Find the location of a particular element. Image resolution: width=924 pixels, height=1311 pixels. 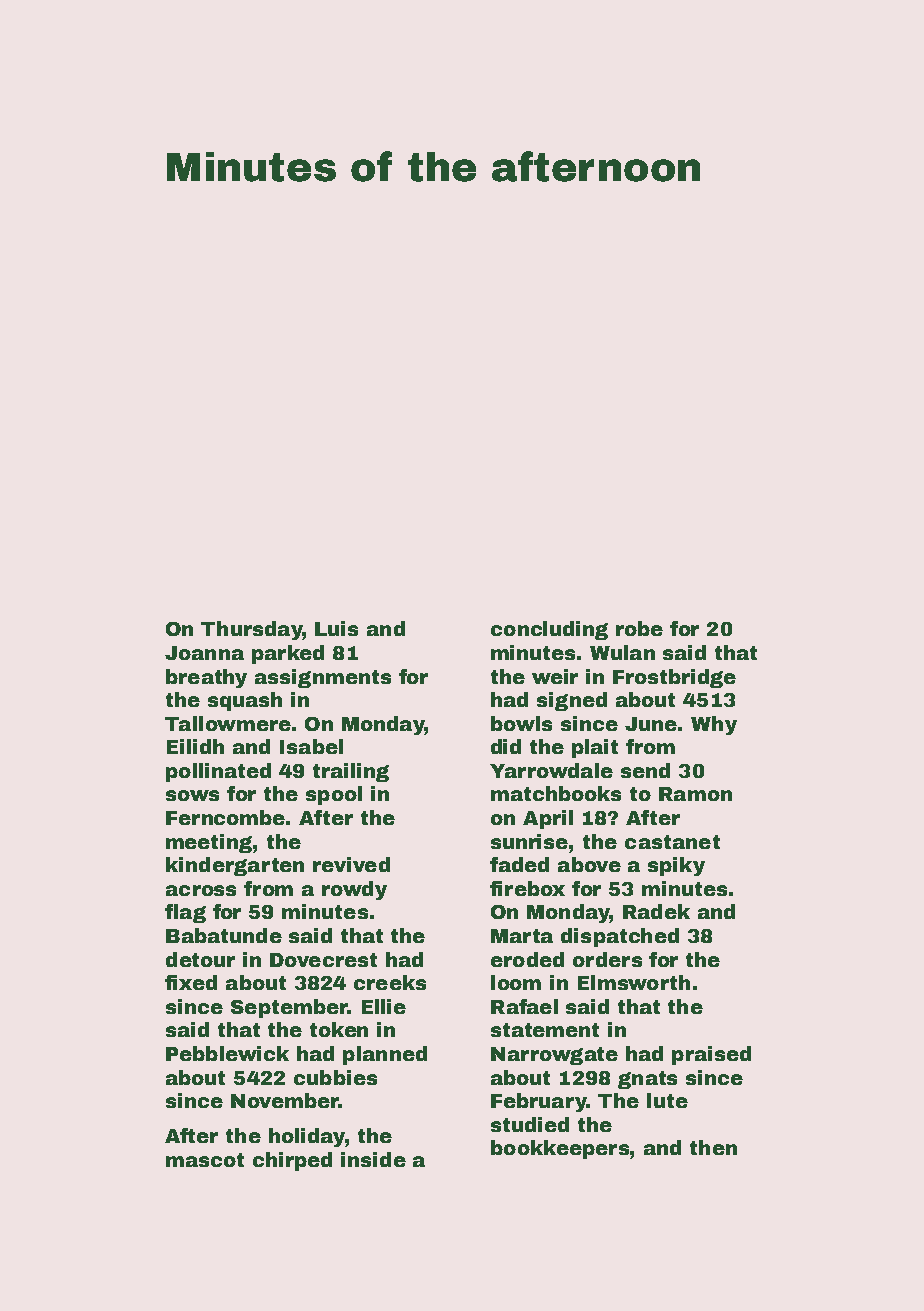

November is located at coordinates (285, 1100).
